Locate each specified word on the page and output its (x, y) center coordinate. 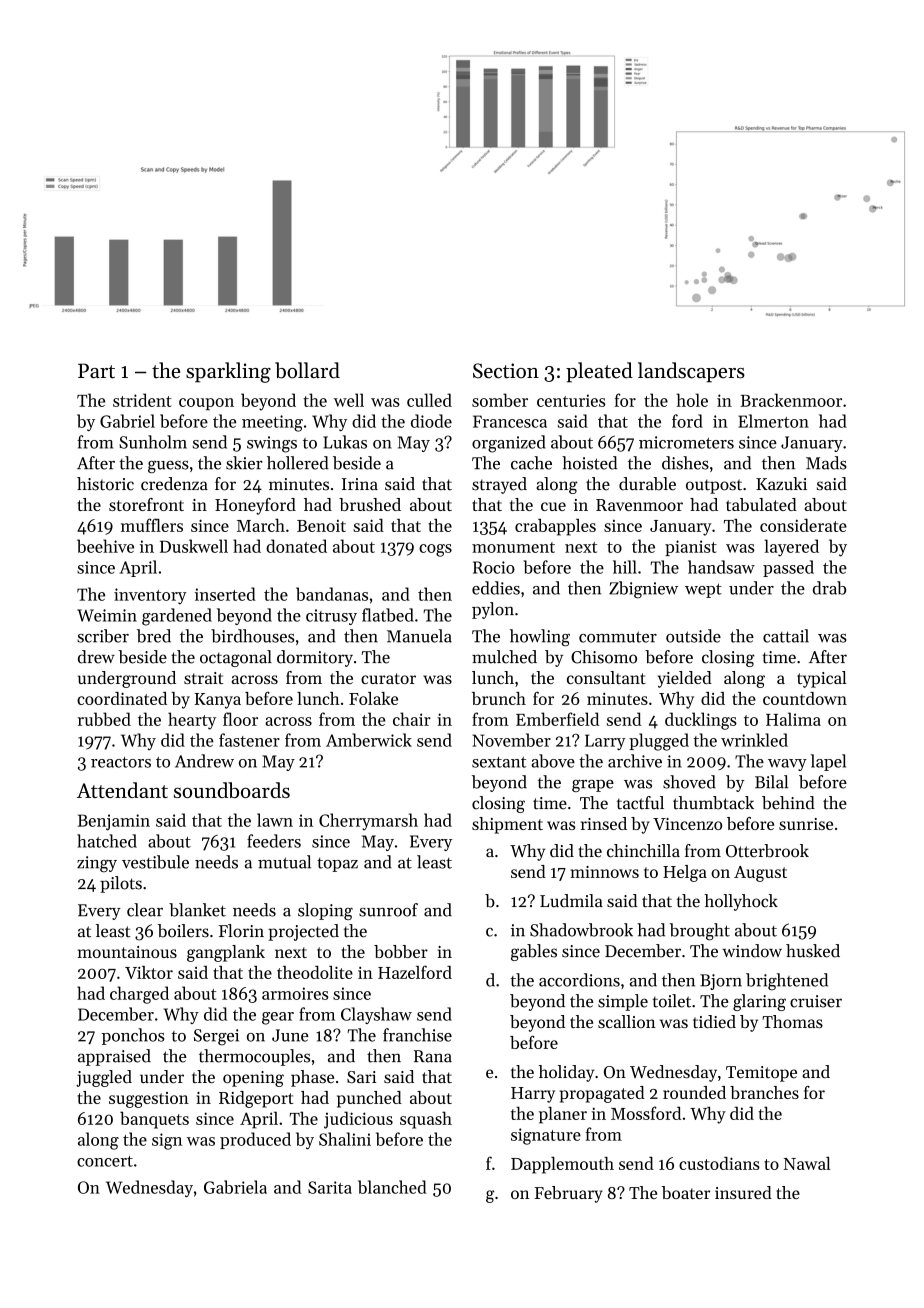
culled (429, 400)
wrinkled (754, 740)
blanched (392, 1187)
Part (96, 371)
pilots (121, 884)
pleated (599, 372)
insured (743, 1192)
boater (686, 1192)
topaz (337, 865)
